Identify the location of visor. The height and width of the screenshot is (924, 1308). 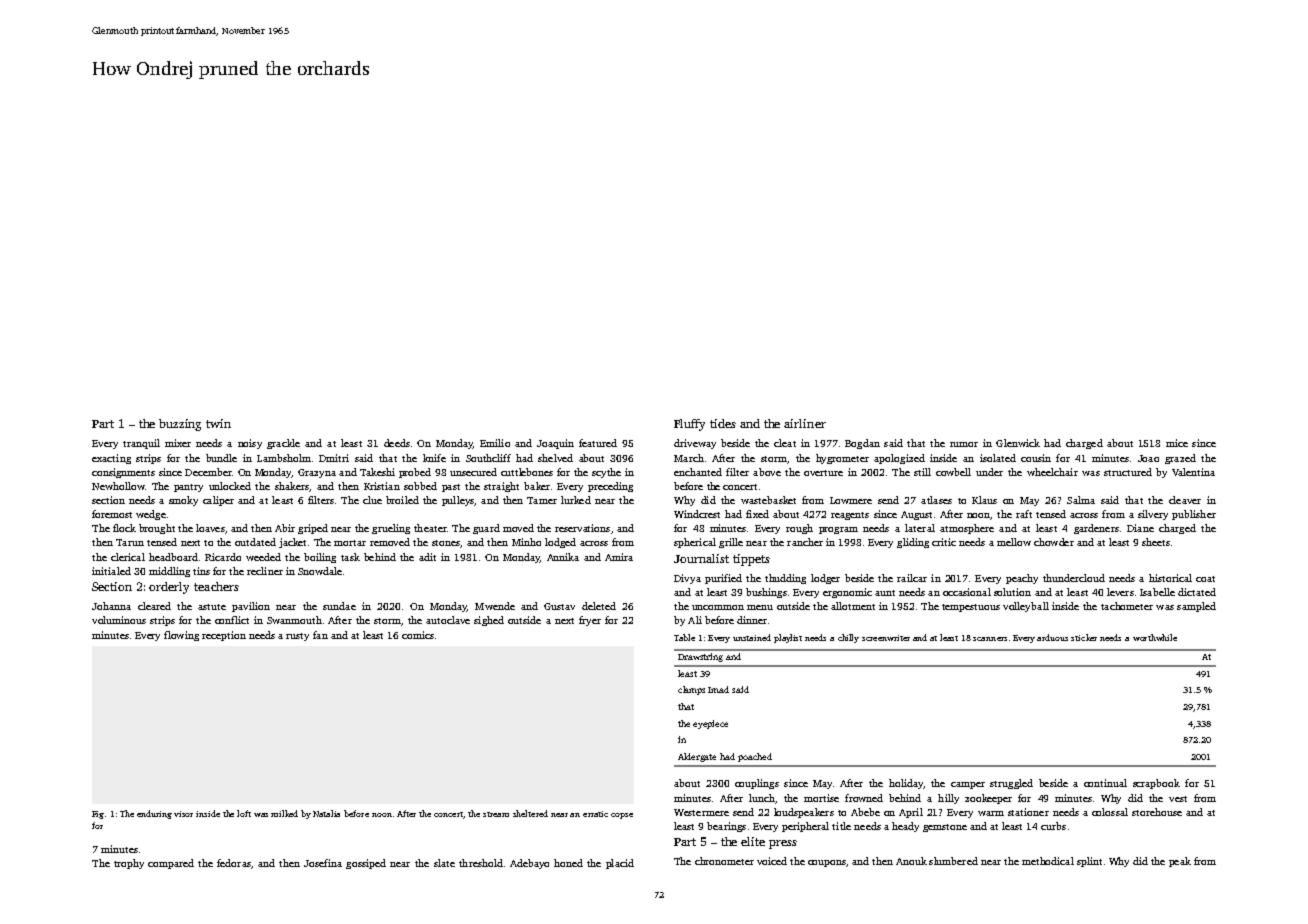
(183, 814).
